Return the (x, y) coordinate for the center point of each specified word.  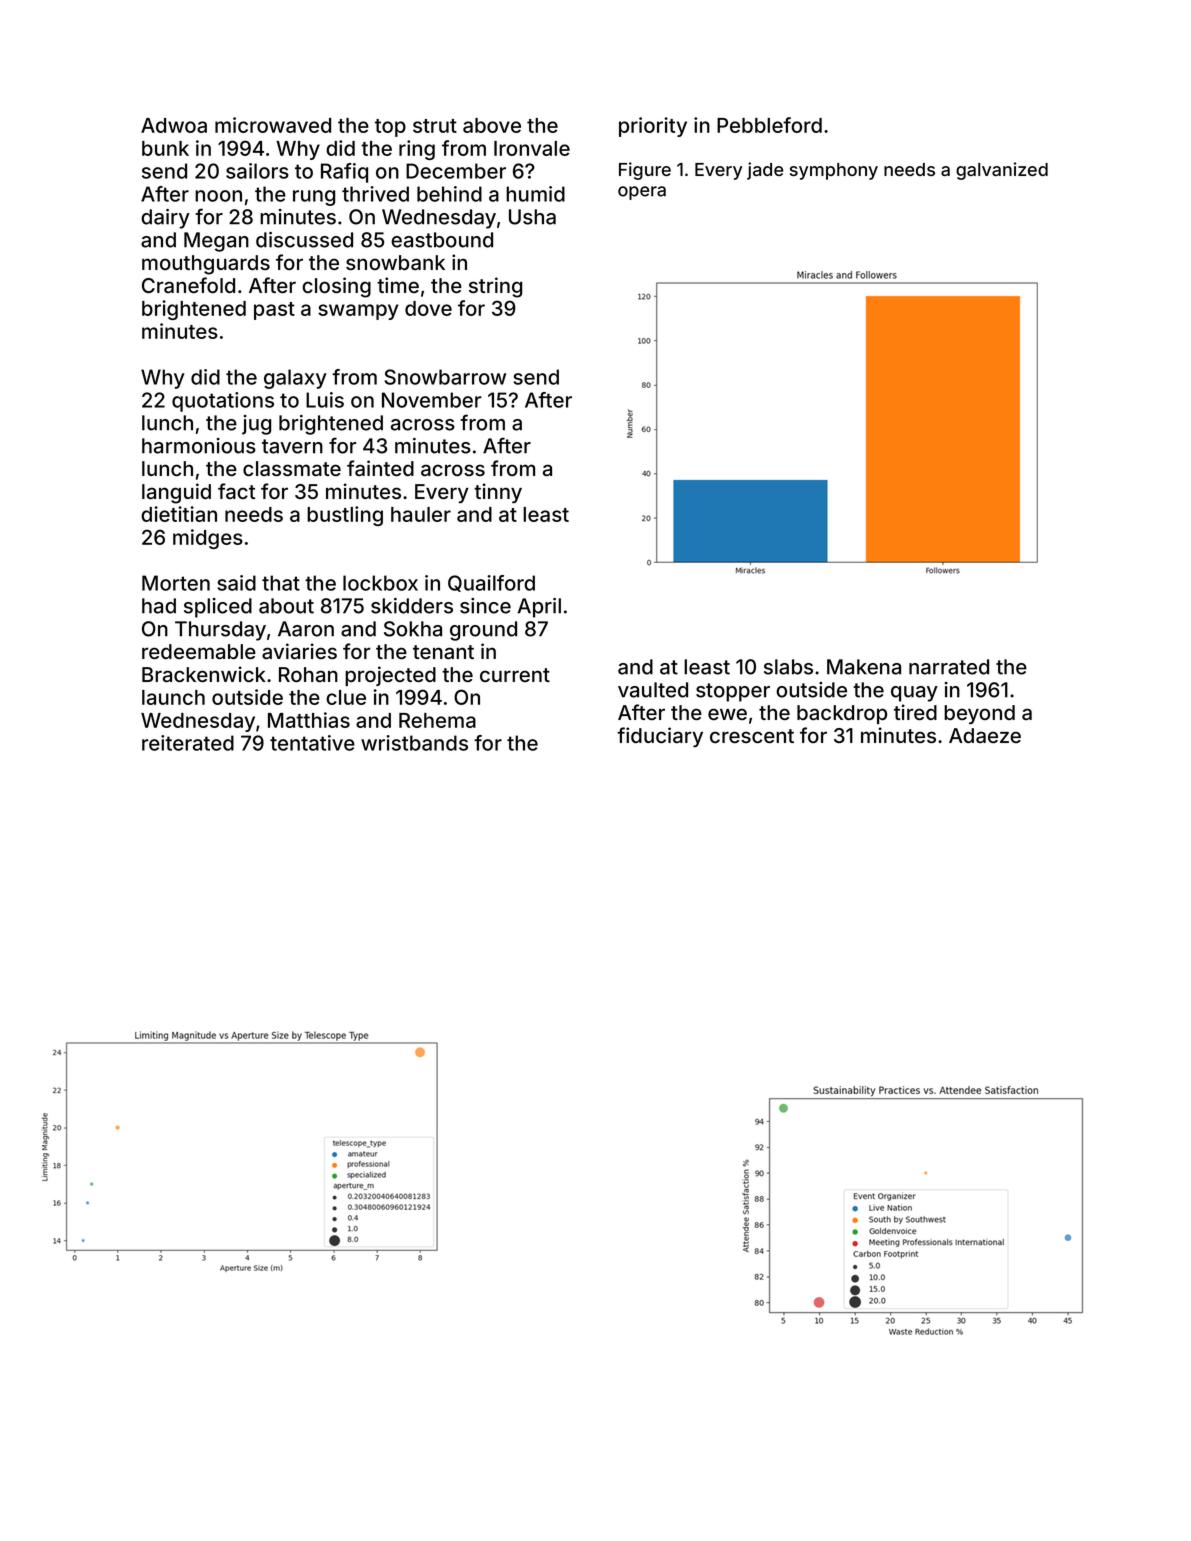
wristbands (414, 743)
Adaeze (985, 735)
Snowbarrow (445, 377)
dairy (165, 219)
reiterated (188, 743)
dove (428, 308)
